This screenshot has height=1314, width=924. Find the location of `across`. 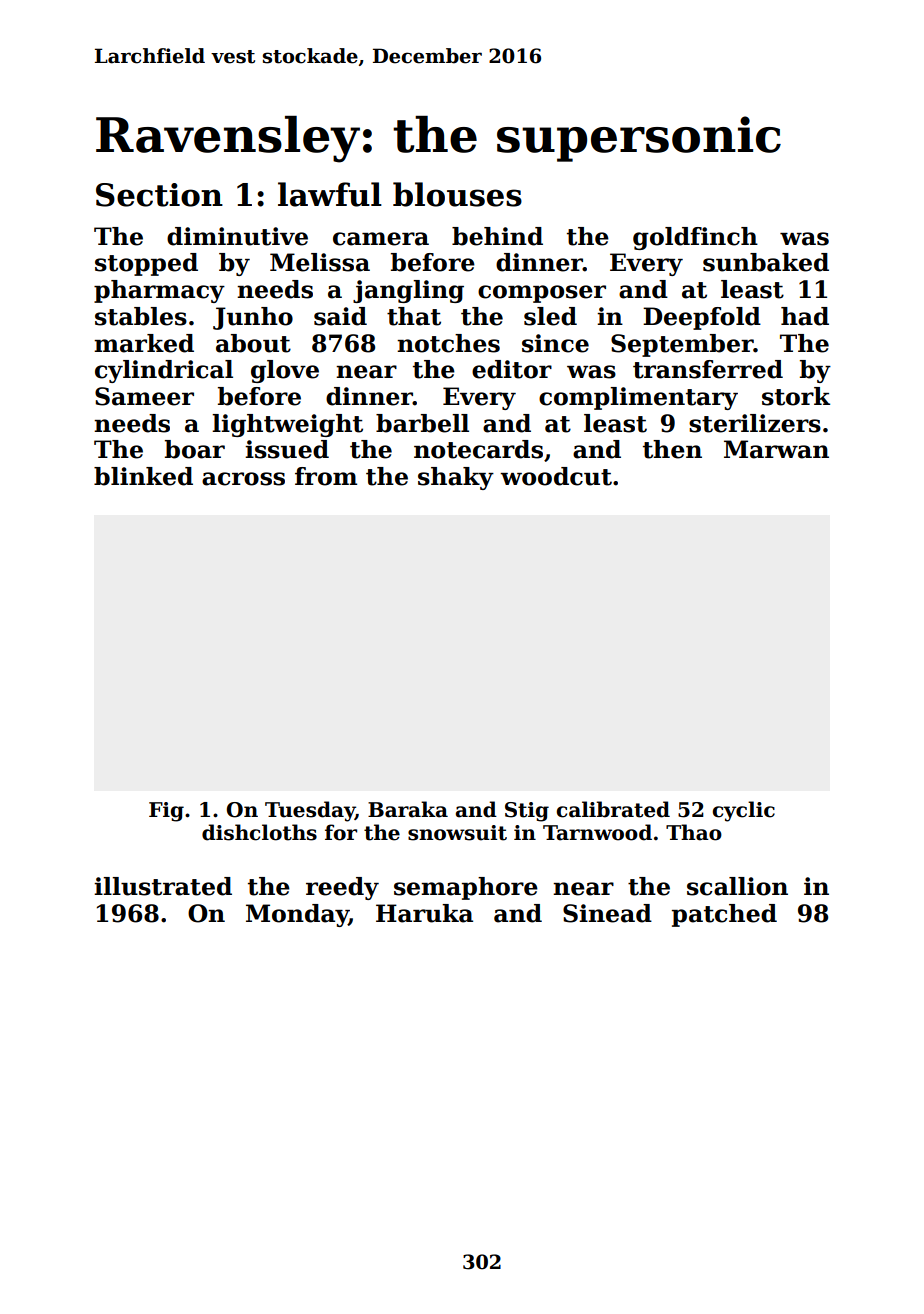

across is located at coordinates (243, 479).
